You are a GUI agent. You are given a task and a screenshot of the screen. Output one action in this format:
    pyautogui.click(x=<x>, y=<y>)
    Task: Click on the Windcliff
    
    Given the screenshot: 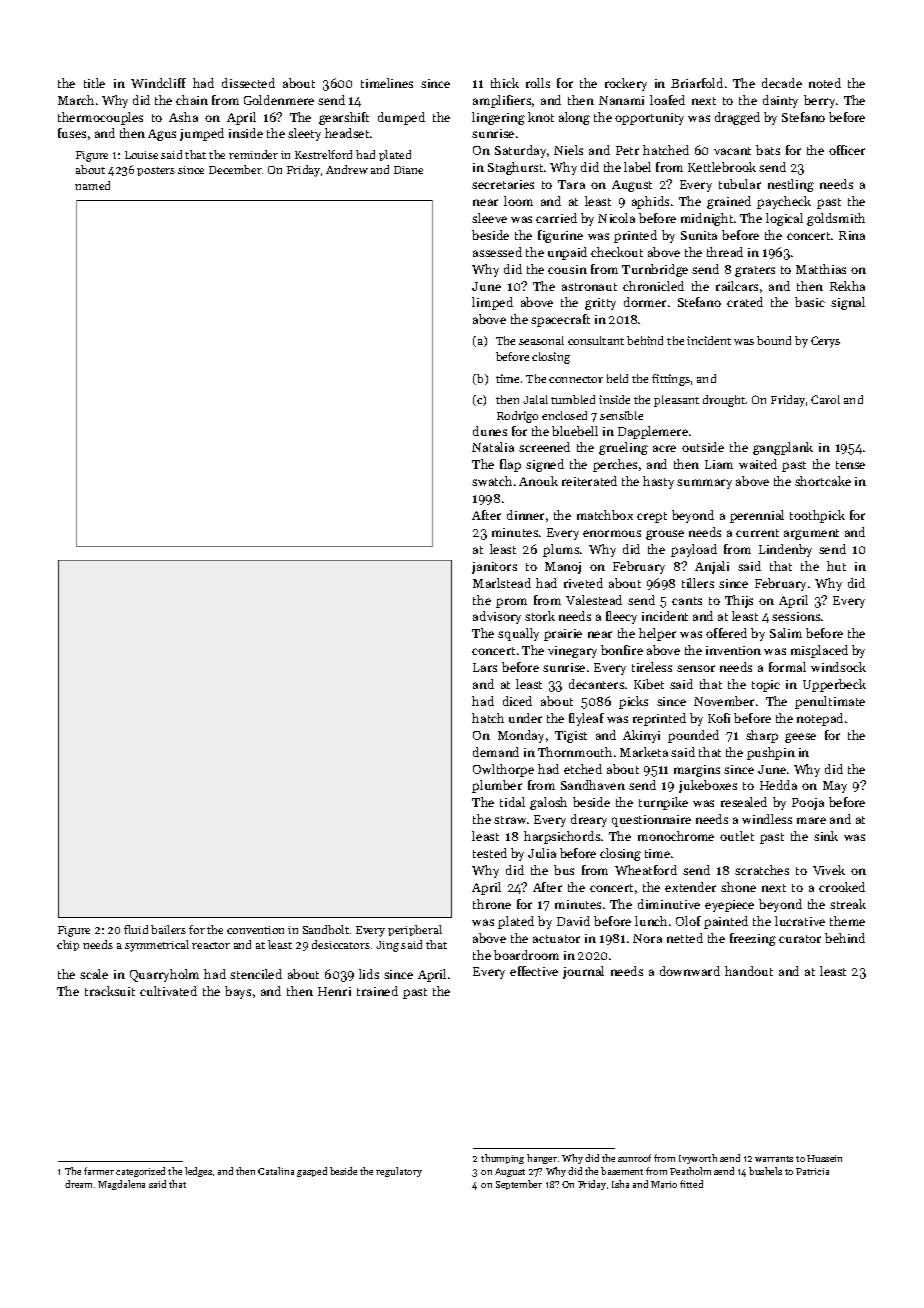 What is the action you would take?
    pyautogui.click(x=158, y=83)
